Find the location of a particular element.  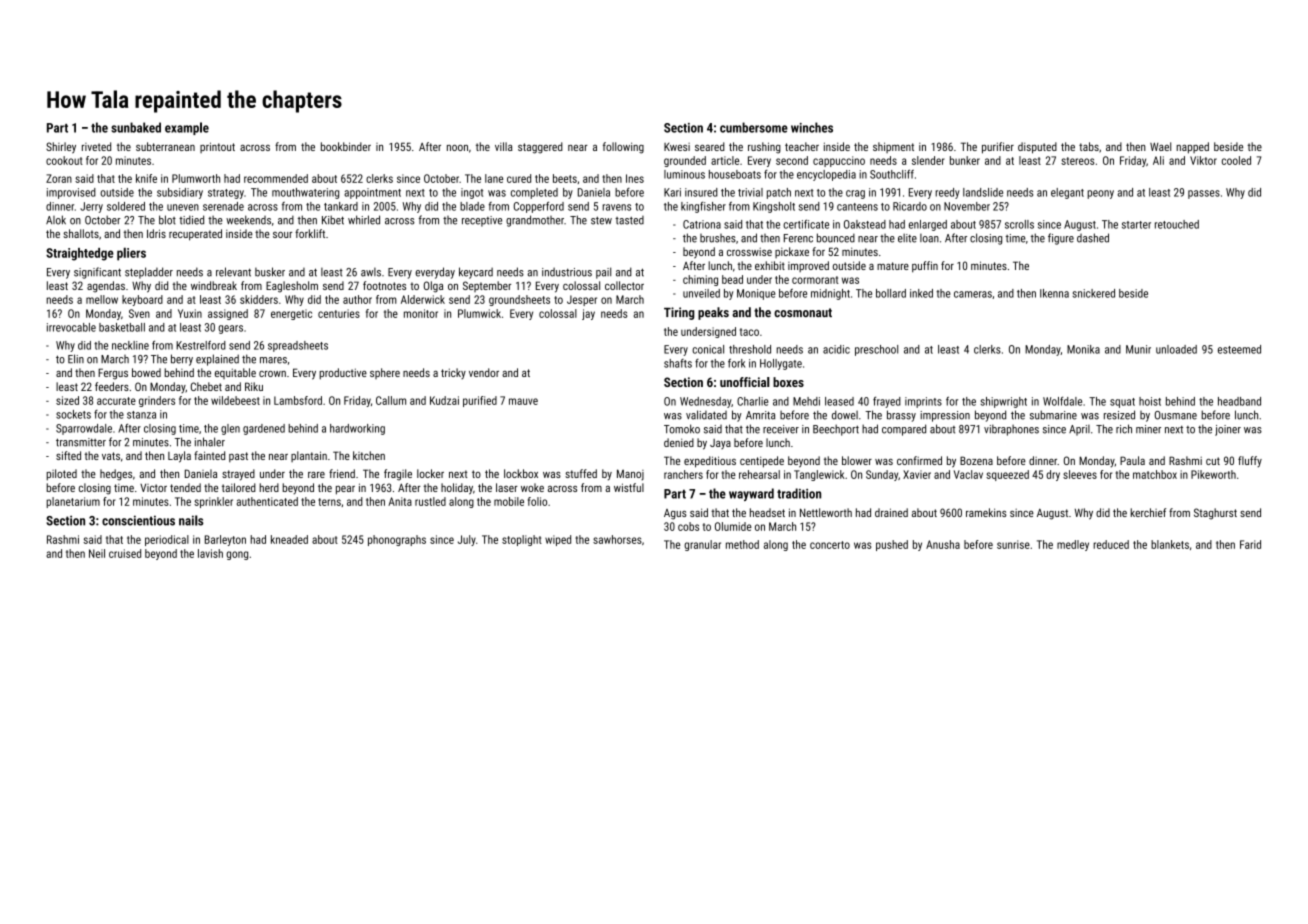

napped is located at coordinates (1192, 148).
